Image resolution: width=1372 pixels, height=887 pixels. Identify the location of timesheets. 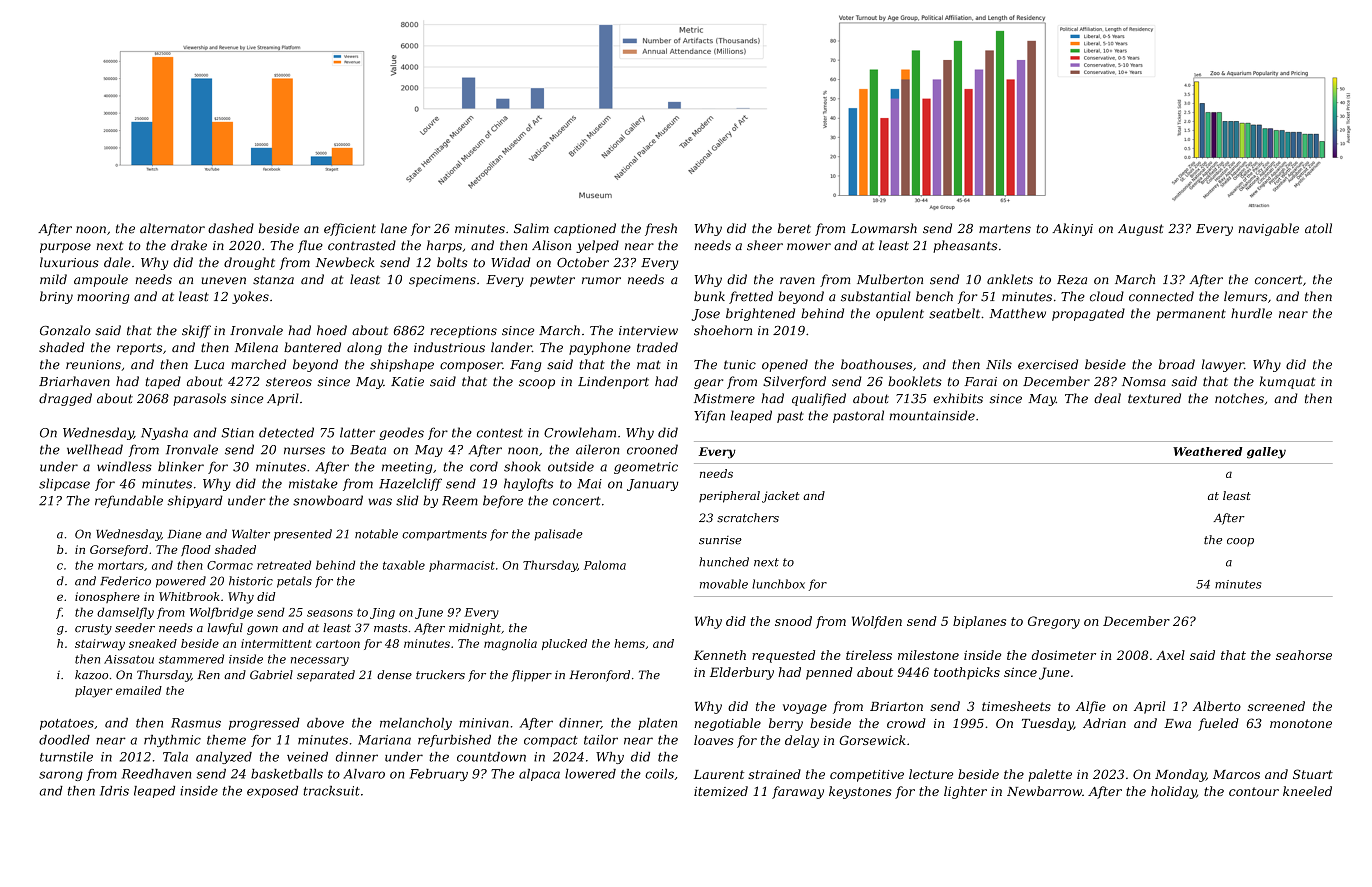
(1016, 706).
